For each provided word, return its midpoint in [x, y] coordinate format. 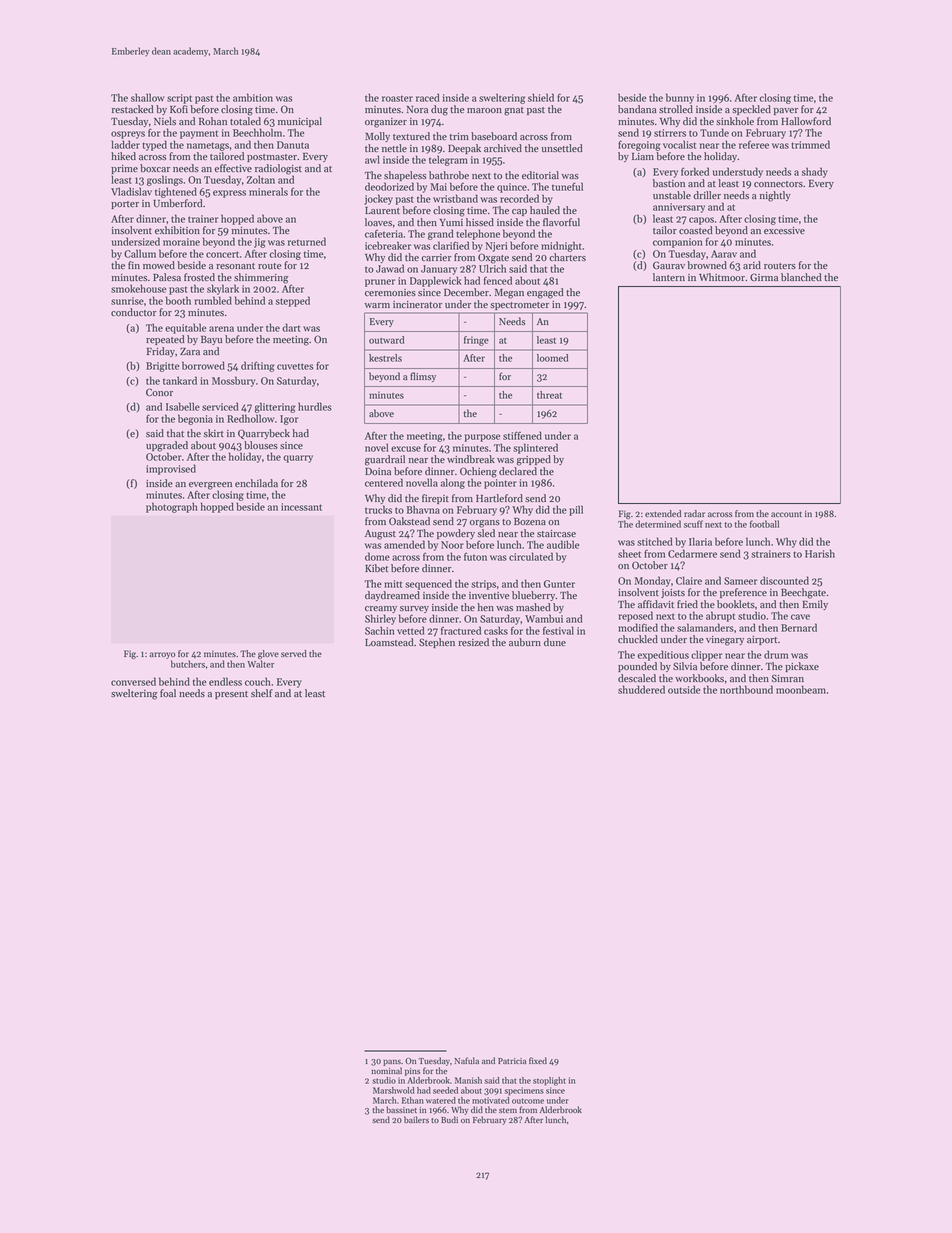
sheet [629, 553]
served [294, 653]
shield [541, 97]
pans [392, 1062]
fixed [538, 1060]
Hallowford [806, 121]
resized [473, 642]
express [229, 194]
